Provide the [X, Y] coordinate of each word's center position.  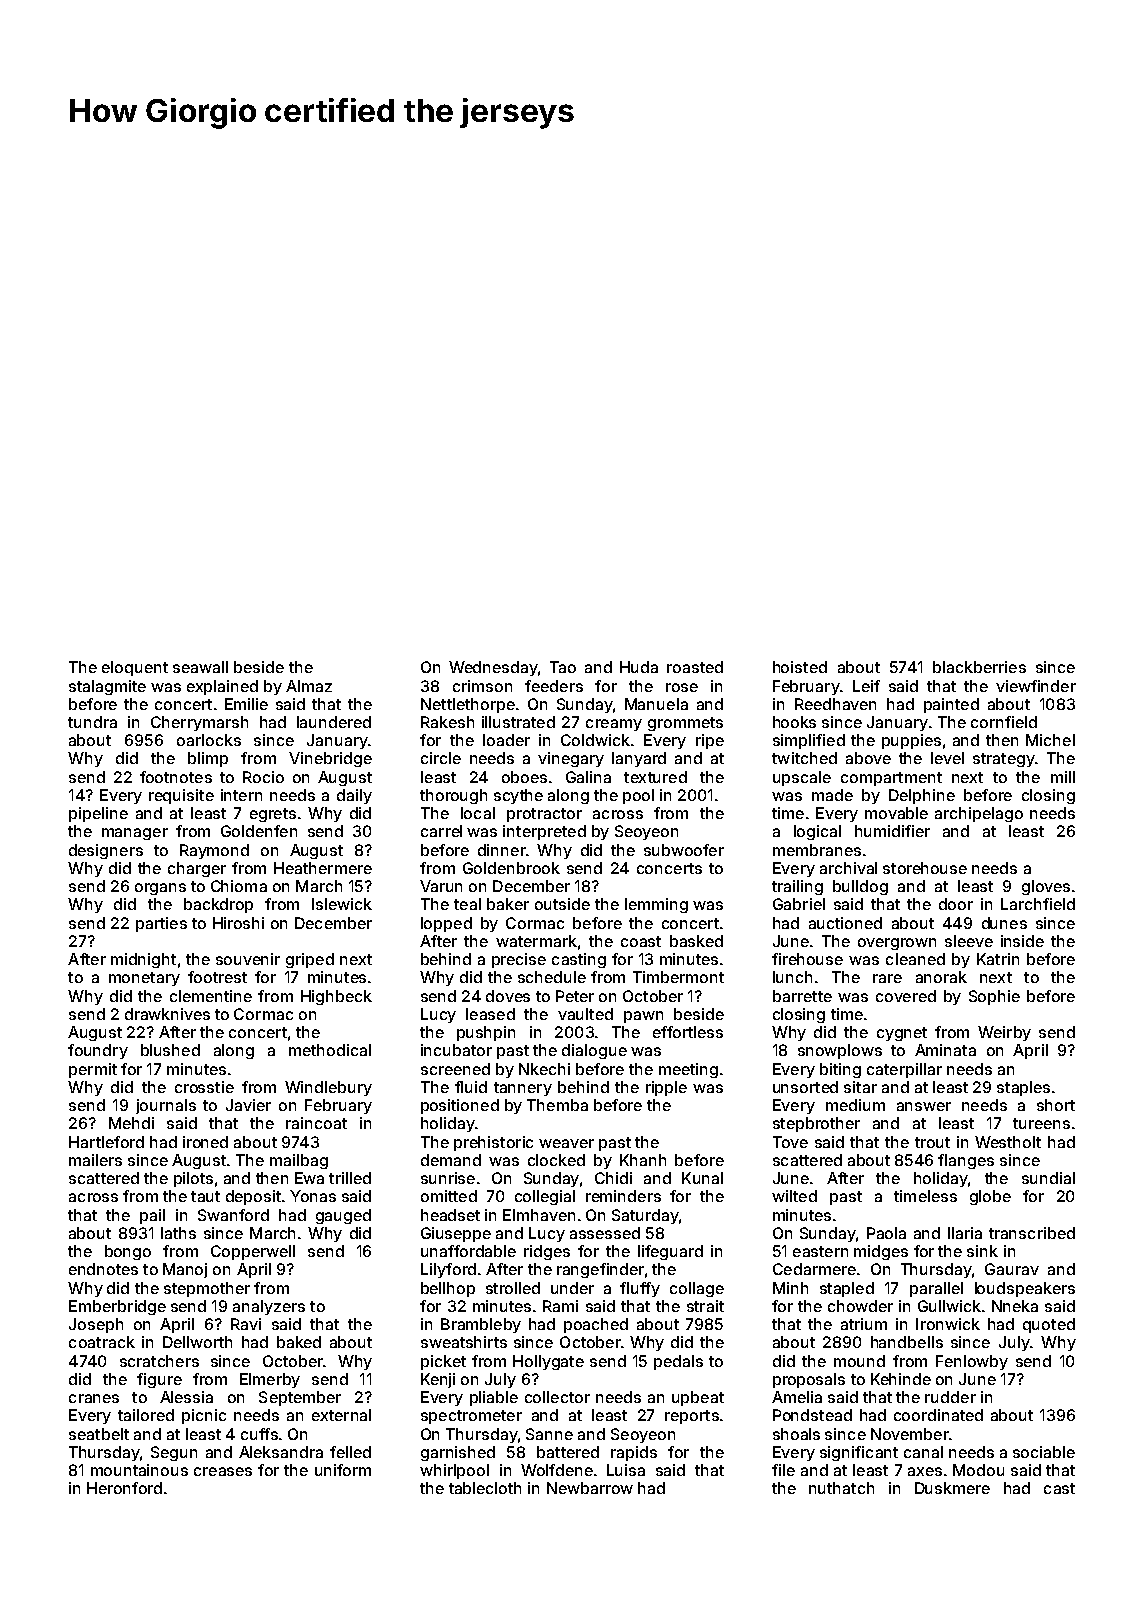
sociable [1044, 1452]
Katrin [998, 959]
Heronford [124, 1488]
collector [557, 1397]
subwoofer [684, 850]
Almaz [309, 686]
